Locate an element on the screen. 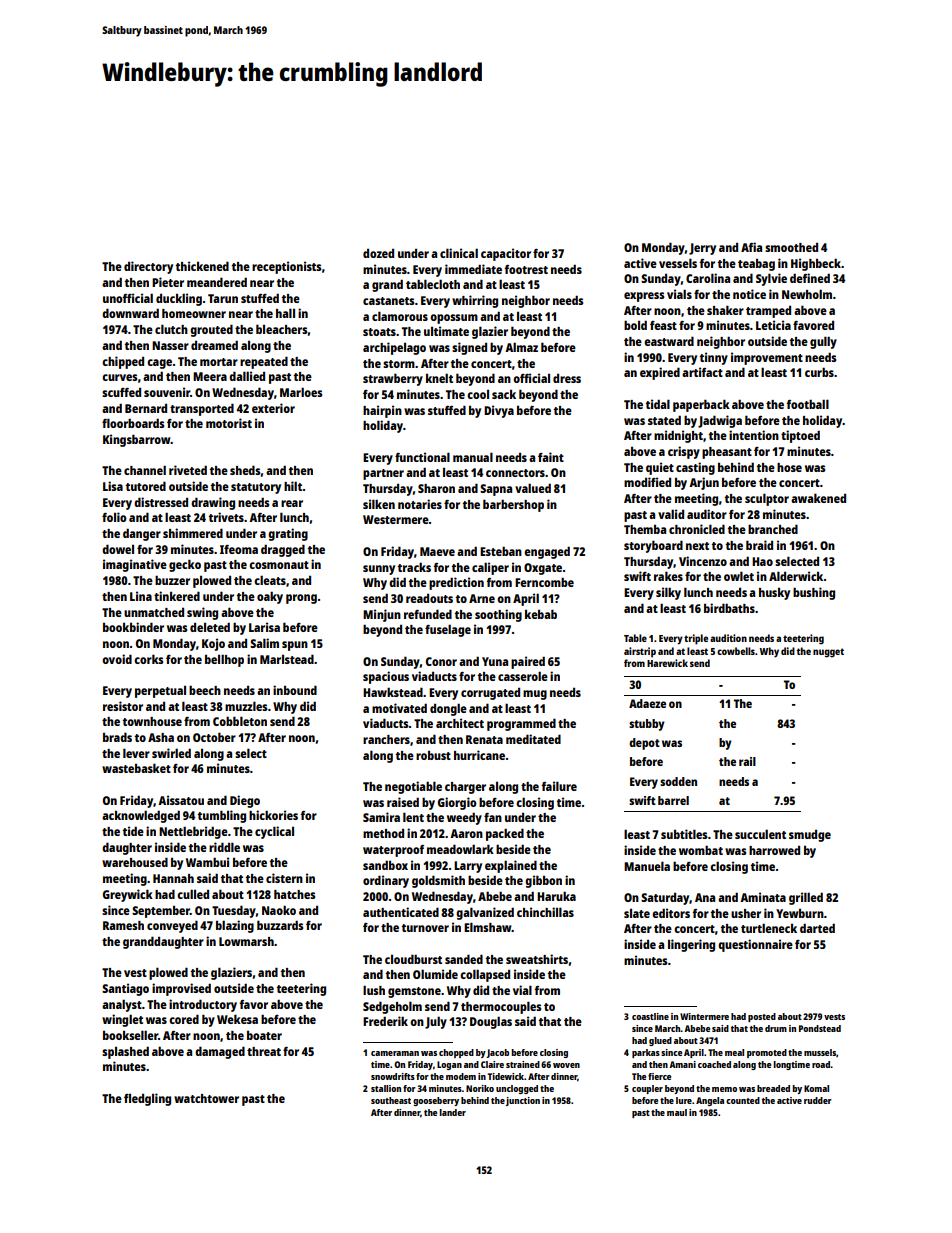 This screenshot has width=952, height=1233. Aissatou is located at coordinates (181, 800).
